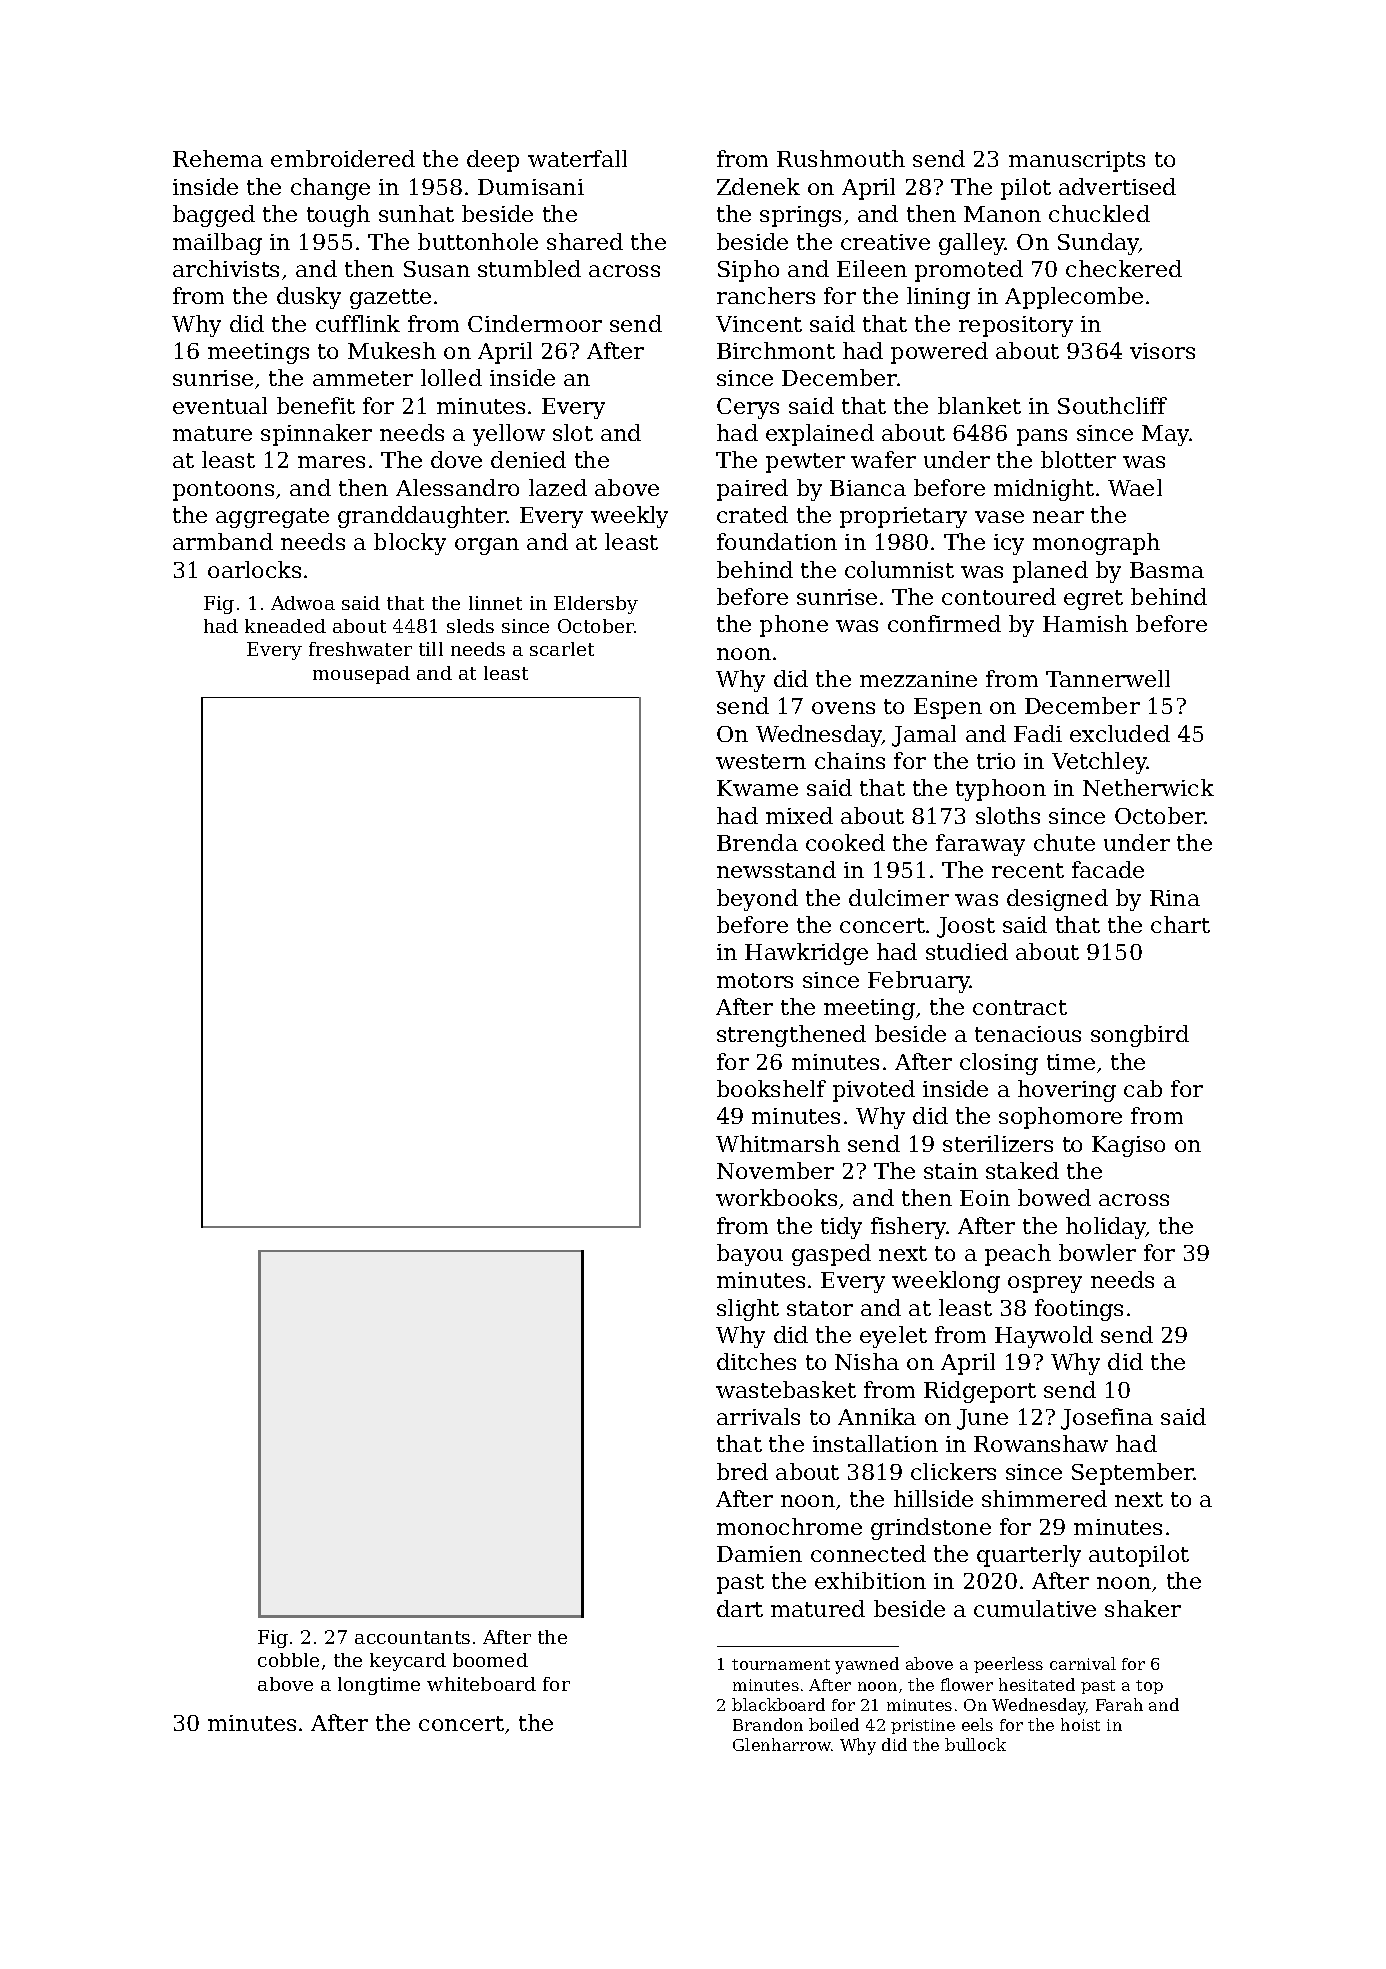 This screenshot has width=1386, height=1969. What do you see at coordinates (451, 377) in the screenshot?
I see `lolled` at bounding box center [451, 377].
